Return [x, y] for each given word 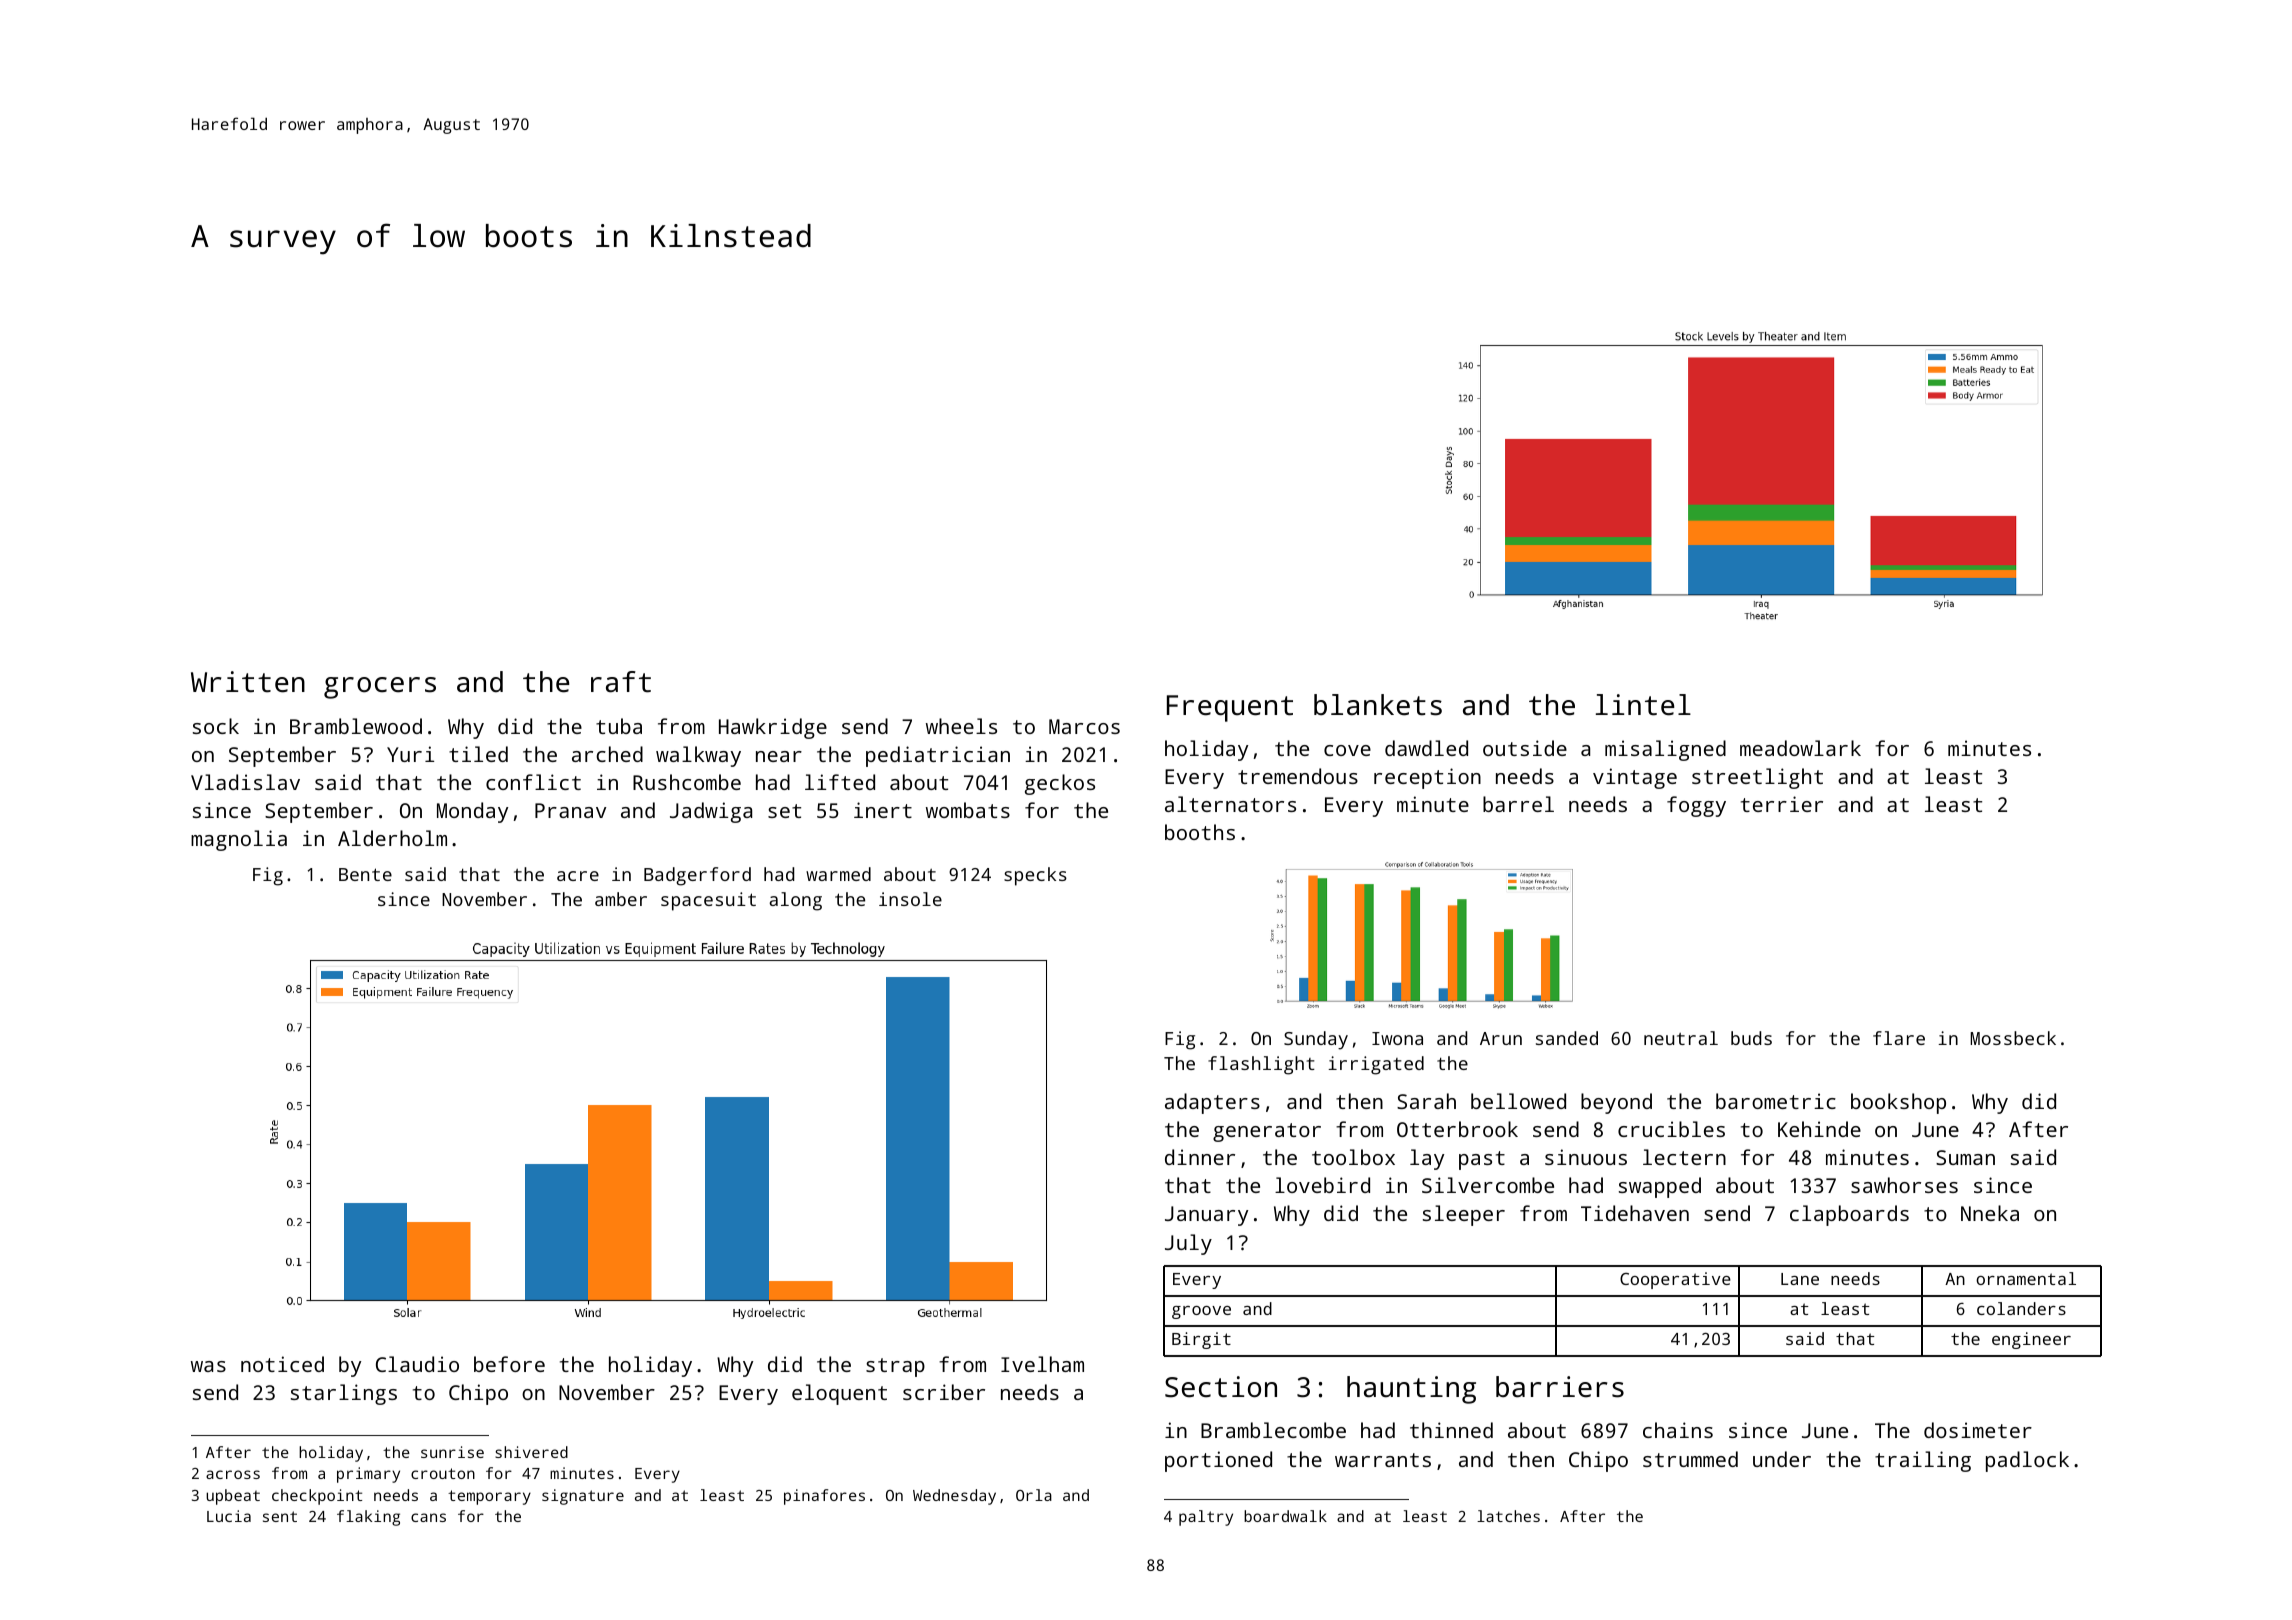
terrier [1782, 804]
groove [1201, 1312]
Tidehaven [1635, 1213]
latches [1508, 1516]
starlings [344, 1394]
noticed [282, 1364]
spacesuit [708, 901]
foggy [1696, 806]
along [795, 901]
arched [607, 754]
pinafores [824, 1497]
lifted [840, 782]
